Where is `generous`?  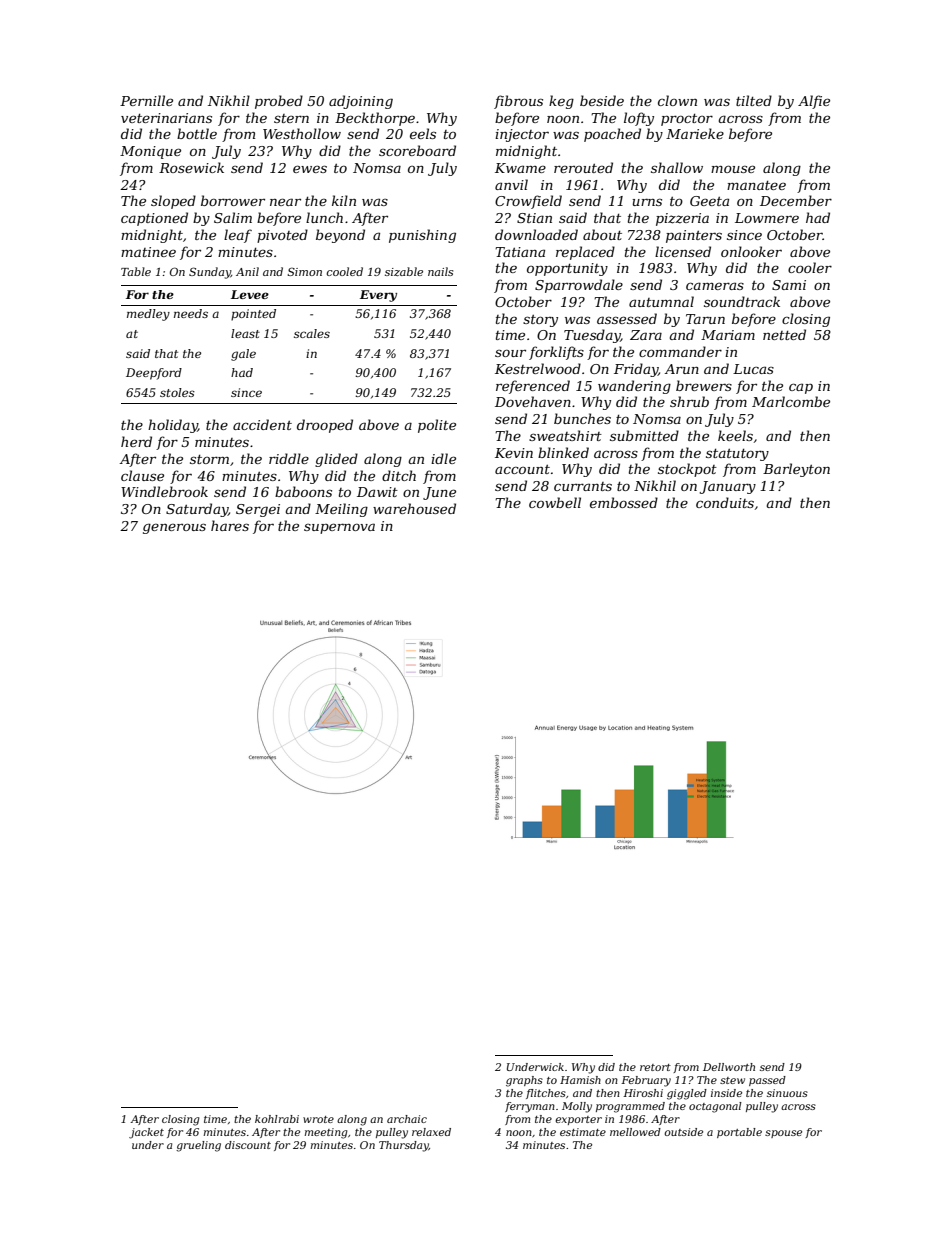
generous is located at coordinates (174, 528).
